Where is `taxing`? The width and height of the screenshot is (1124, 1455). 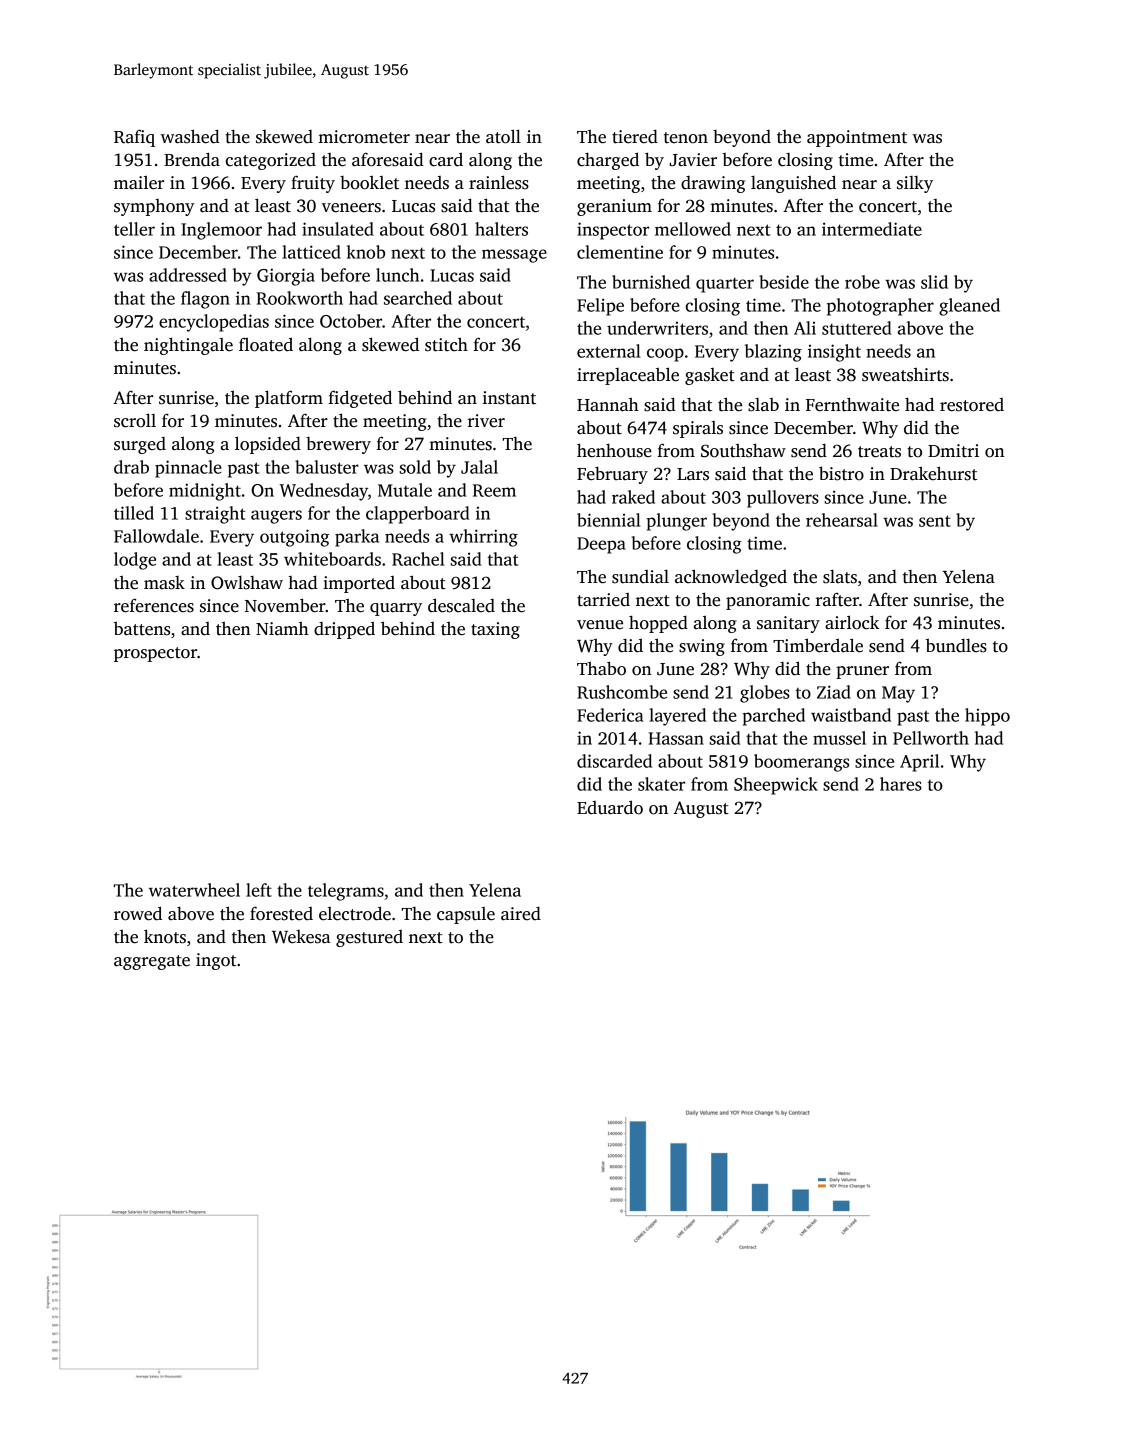 taxing is located at coordinates (495, 630).
